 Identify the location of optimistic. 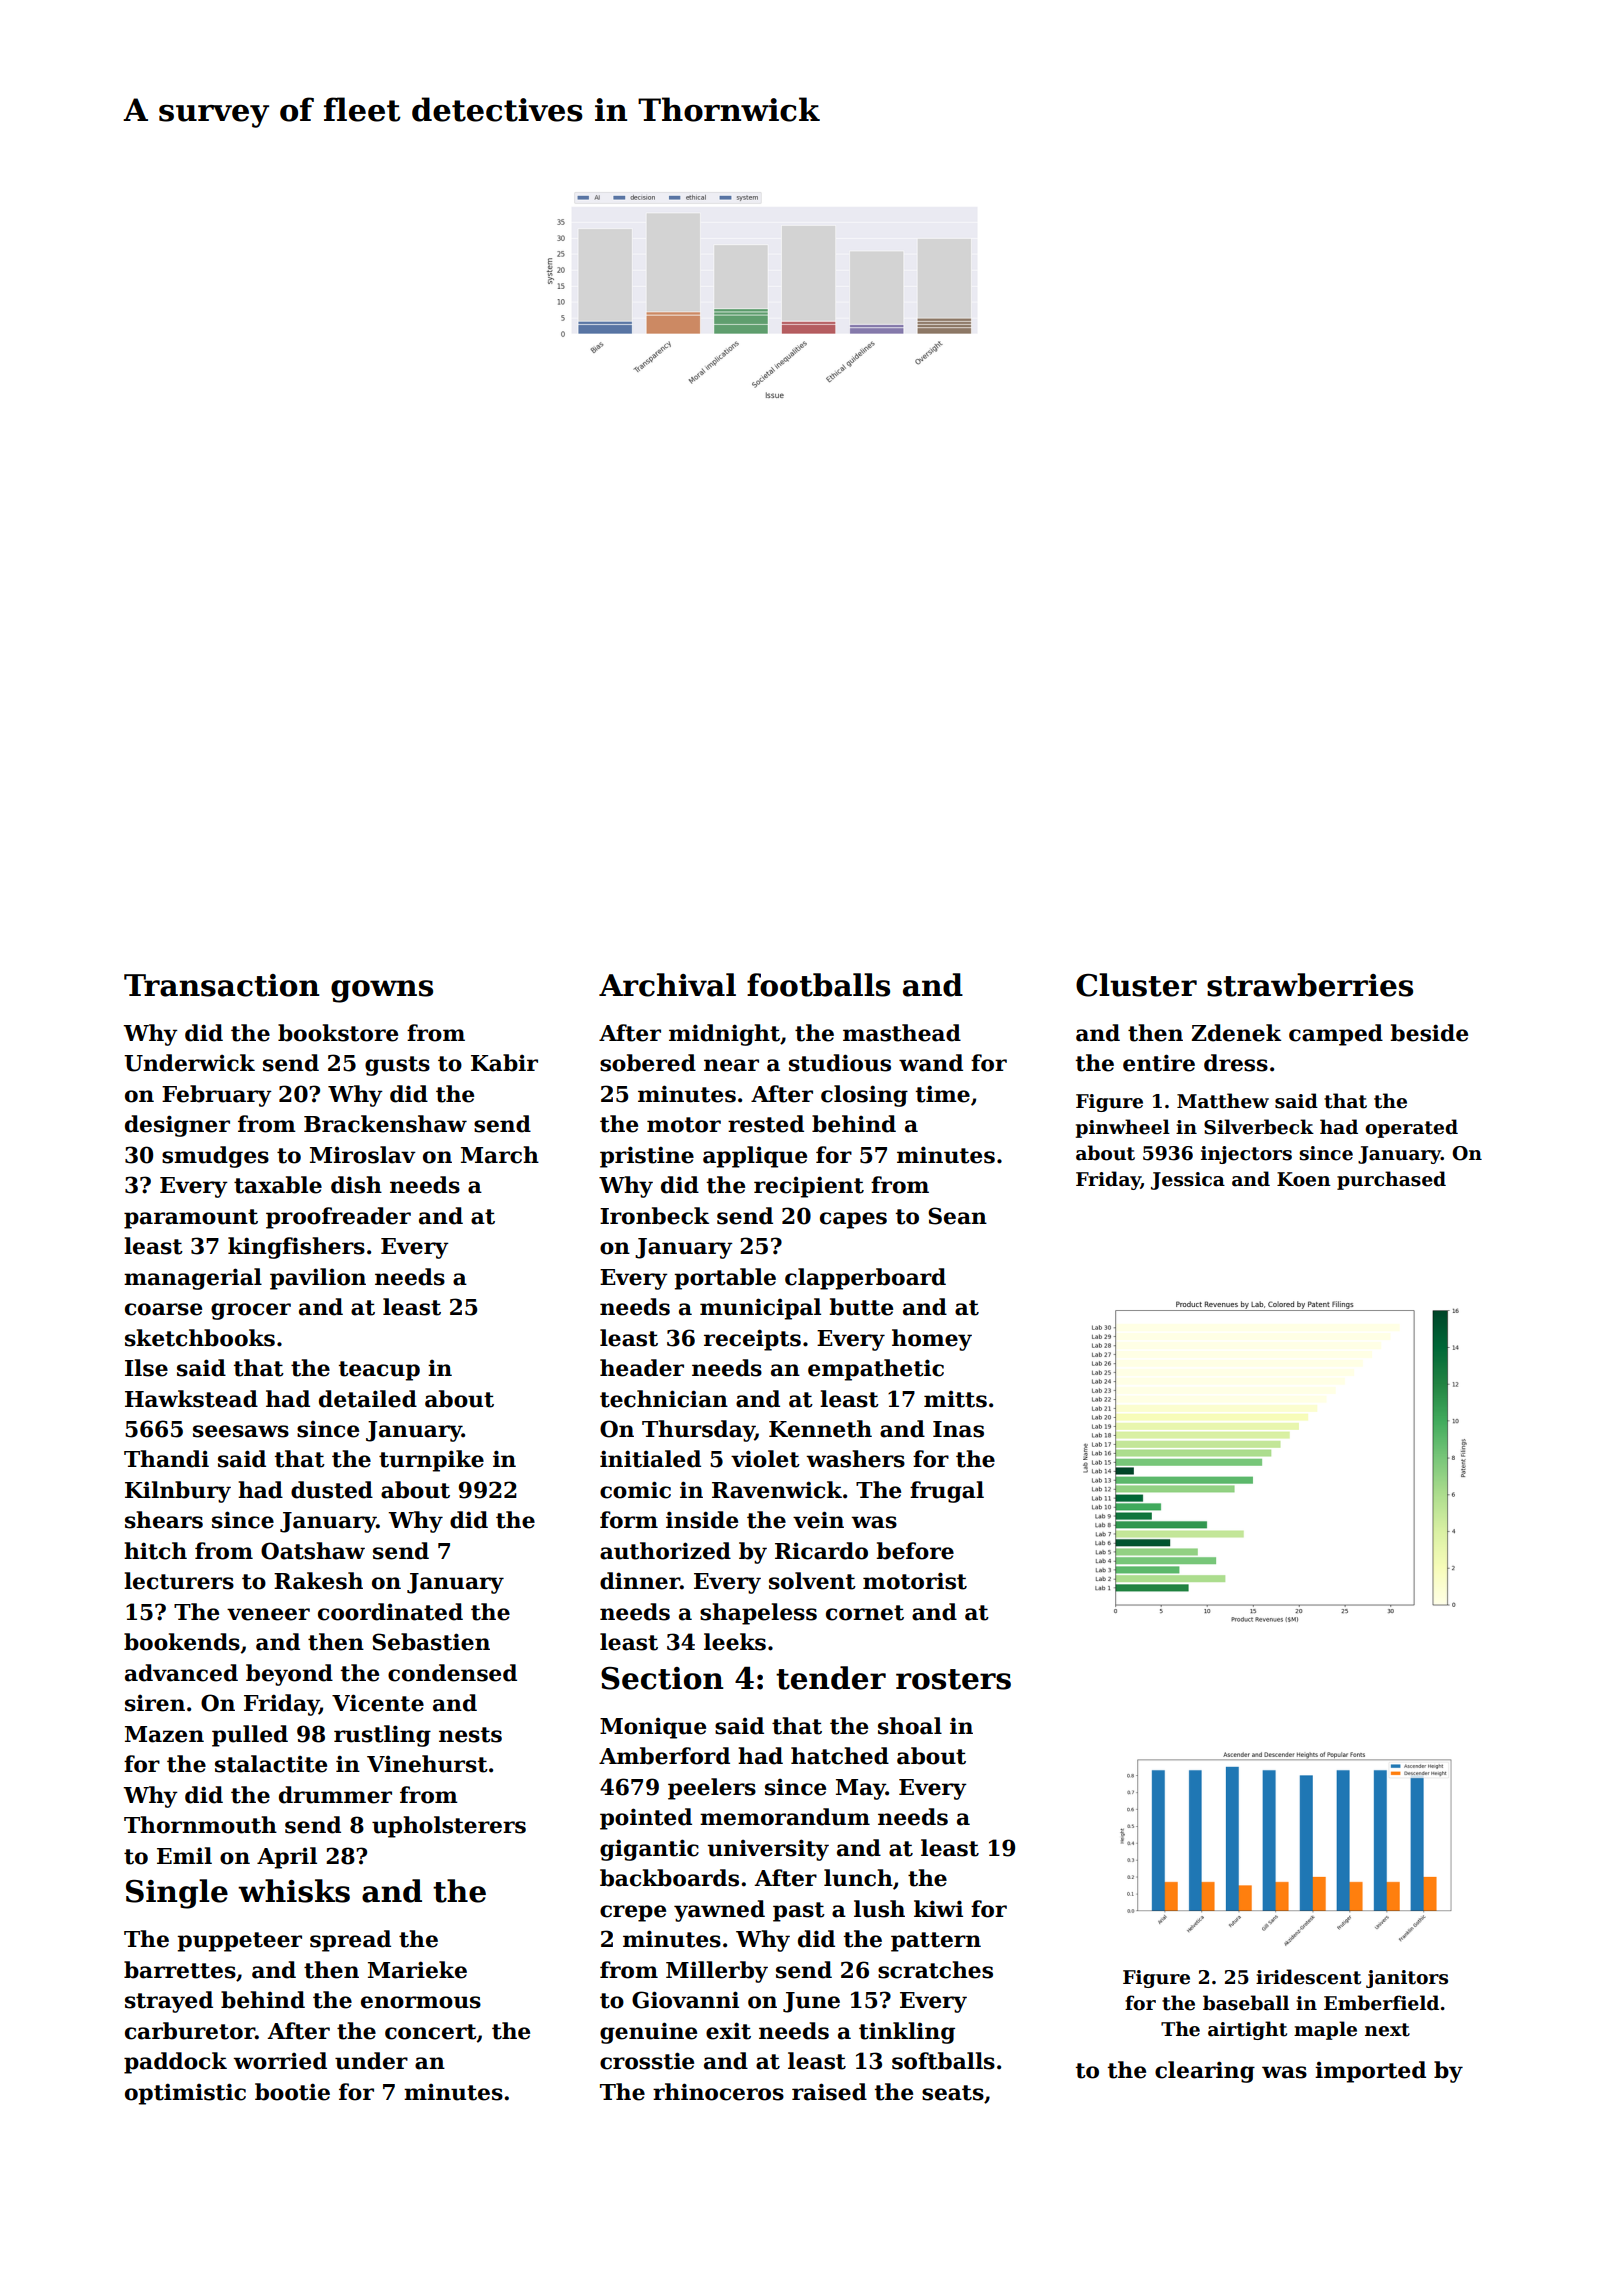
(185, 2094).
